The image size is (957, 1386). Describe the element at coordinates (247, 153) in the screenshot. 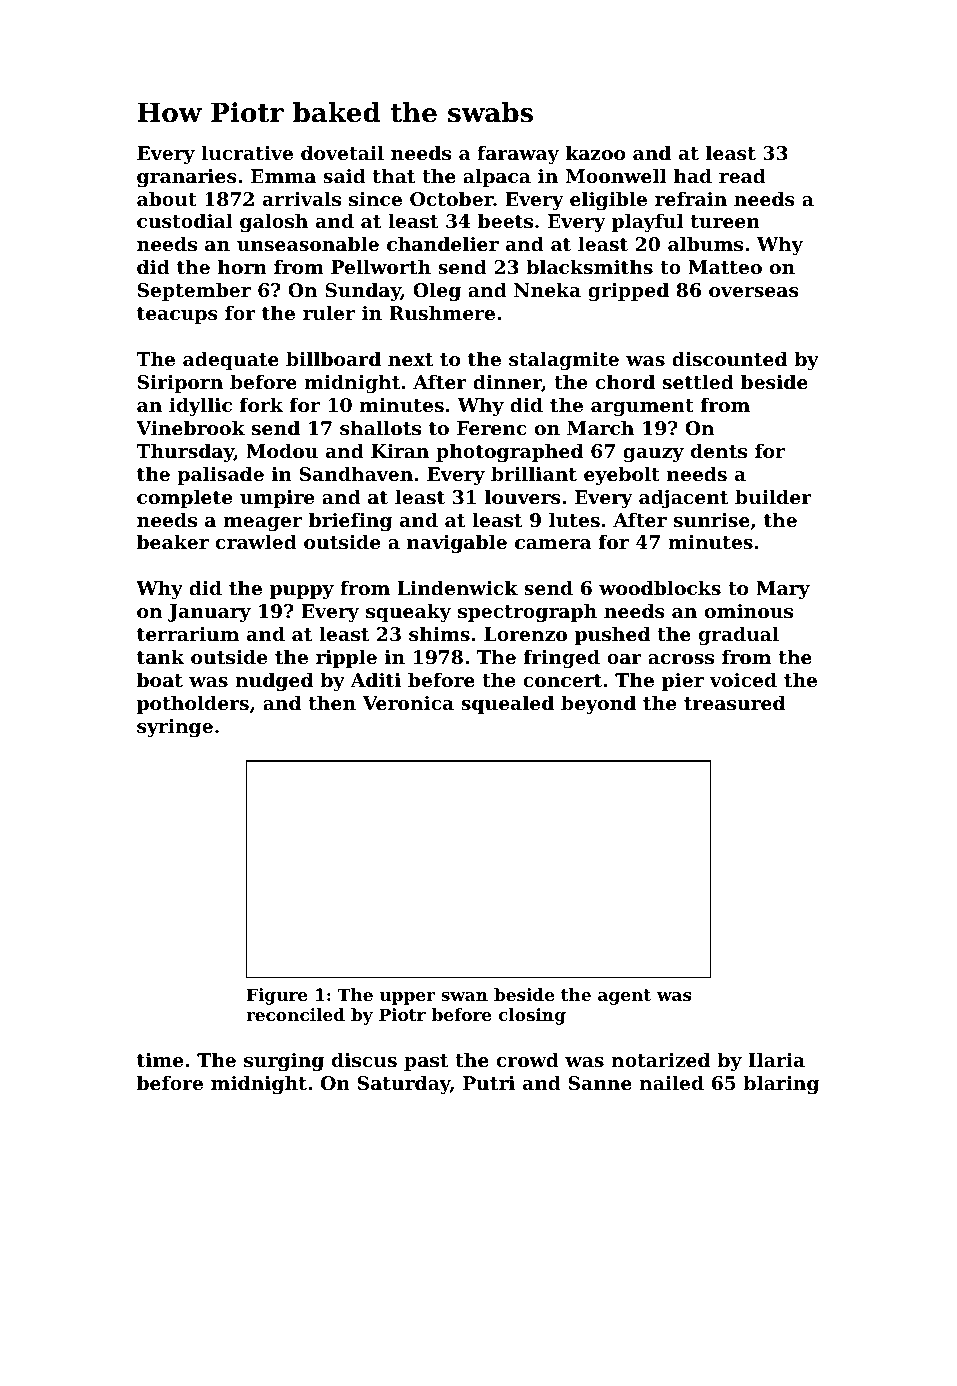

I see `lucrative` at that location.
